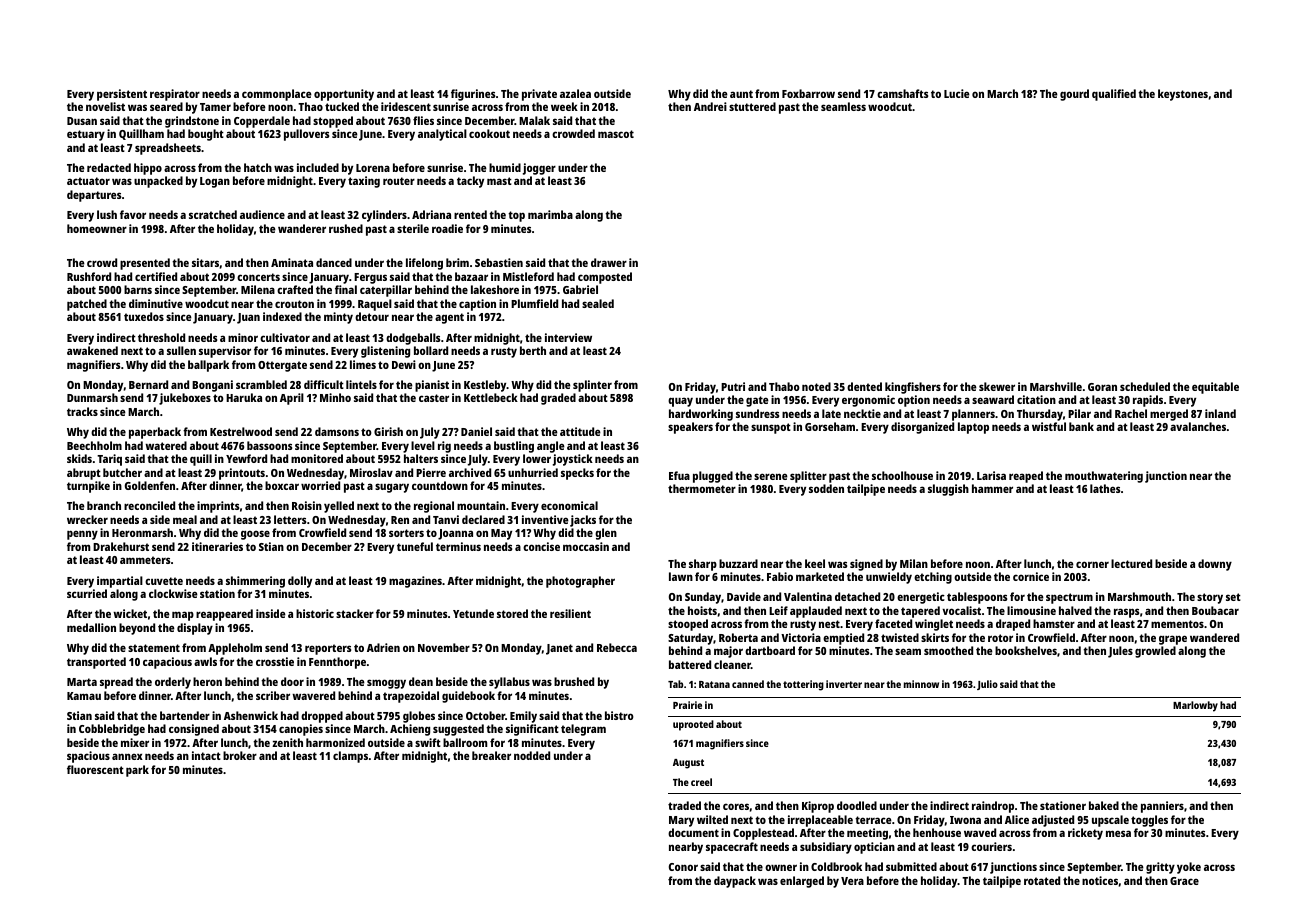  Describe the element at coordinates (88, 181) in the screenshot. I see `actuator` at that location.
